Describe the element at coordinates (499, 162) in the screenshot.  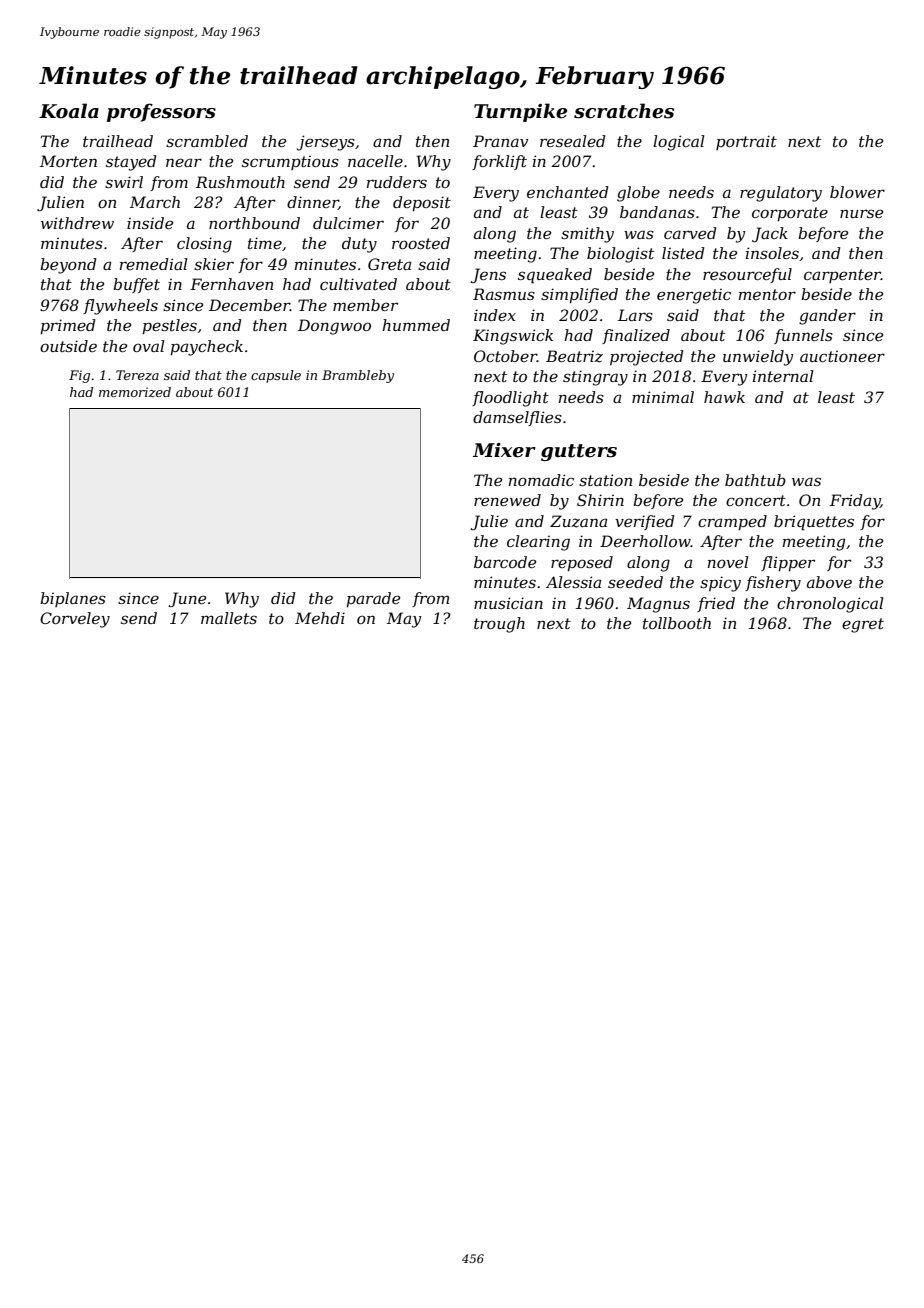
I see `forklift` at that location.
